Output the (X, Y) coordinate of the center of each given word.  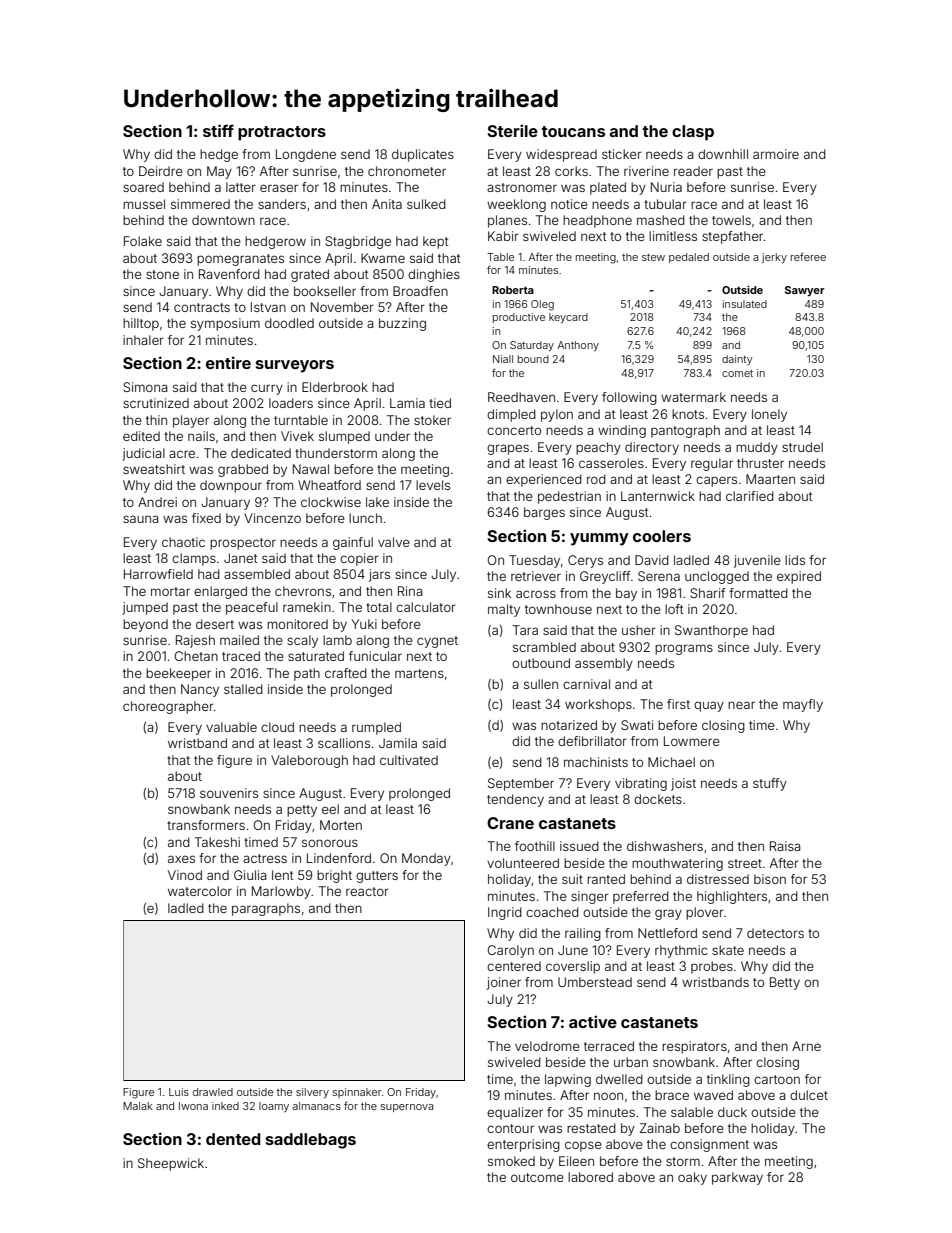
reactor (367, 891)
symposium (225, 324)
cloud (277, 727)
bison (770, 879)
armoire (776, 154)
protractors (282, 133)
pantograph (685, 431)
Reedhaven (521, 397)
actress (265, 858)
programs (684, 649)
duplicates (423, 155)
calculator (426, 607)
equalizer (515, 1113)
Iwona (193, 1106)
